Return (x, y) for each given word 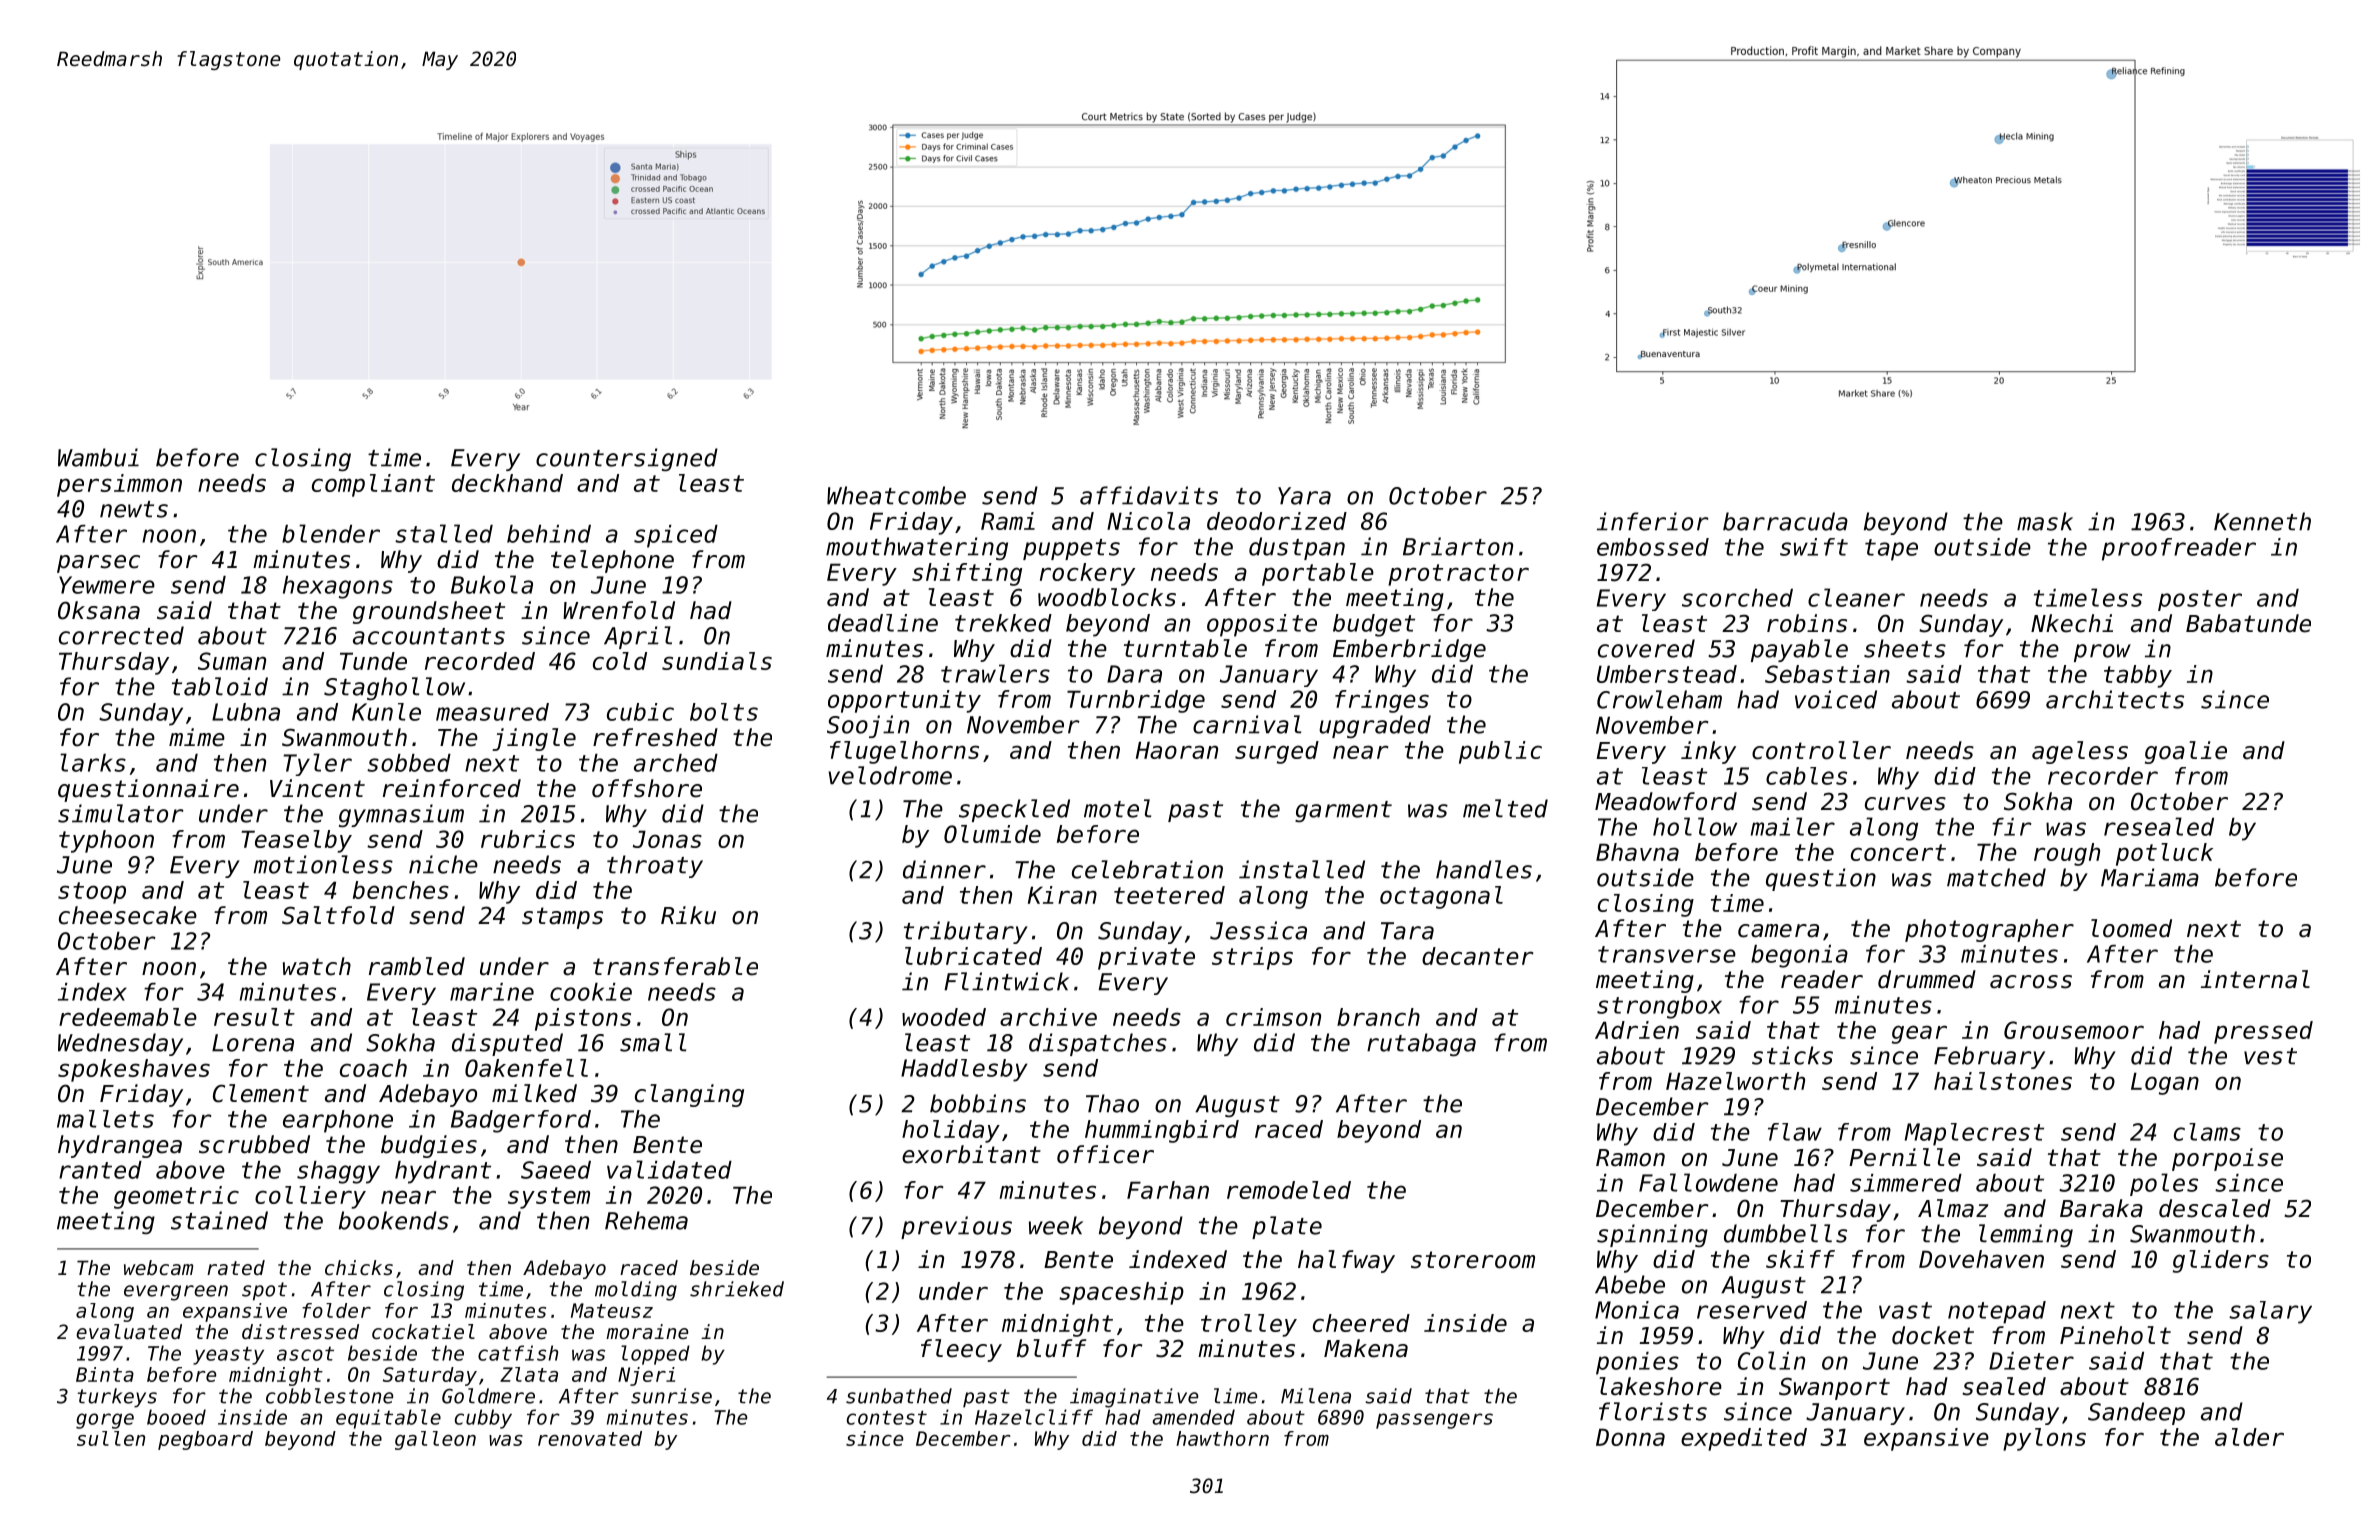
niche (443, 864)
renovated (590, 1438)
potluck (2164, 854)
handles (1484, 869)
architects (2115, 699)
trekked (1003, 623)
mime (197, 737)
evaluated (129, 1332)
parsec (98, 564)
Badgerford (521, 1121)
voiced (1836, 699)
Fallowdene (1708, 1182)
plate (1287, 1227)
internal (2255, 979)
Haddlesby (964, 1070)
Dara (1134, 674)
